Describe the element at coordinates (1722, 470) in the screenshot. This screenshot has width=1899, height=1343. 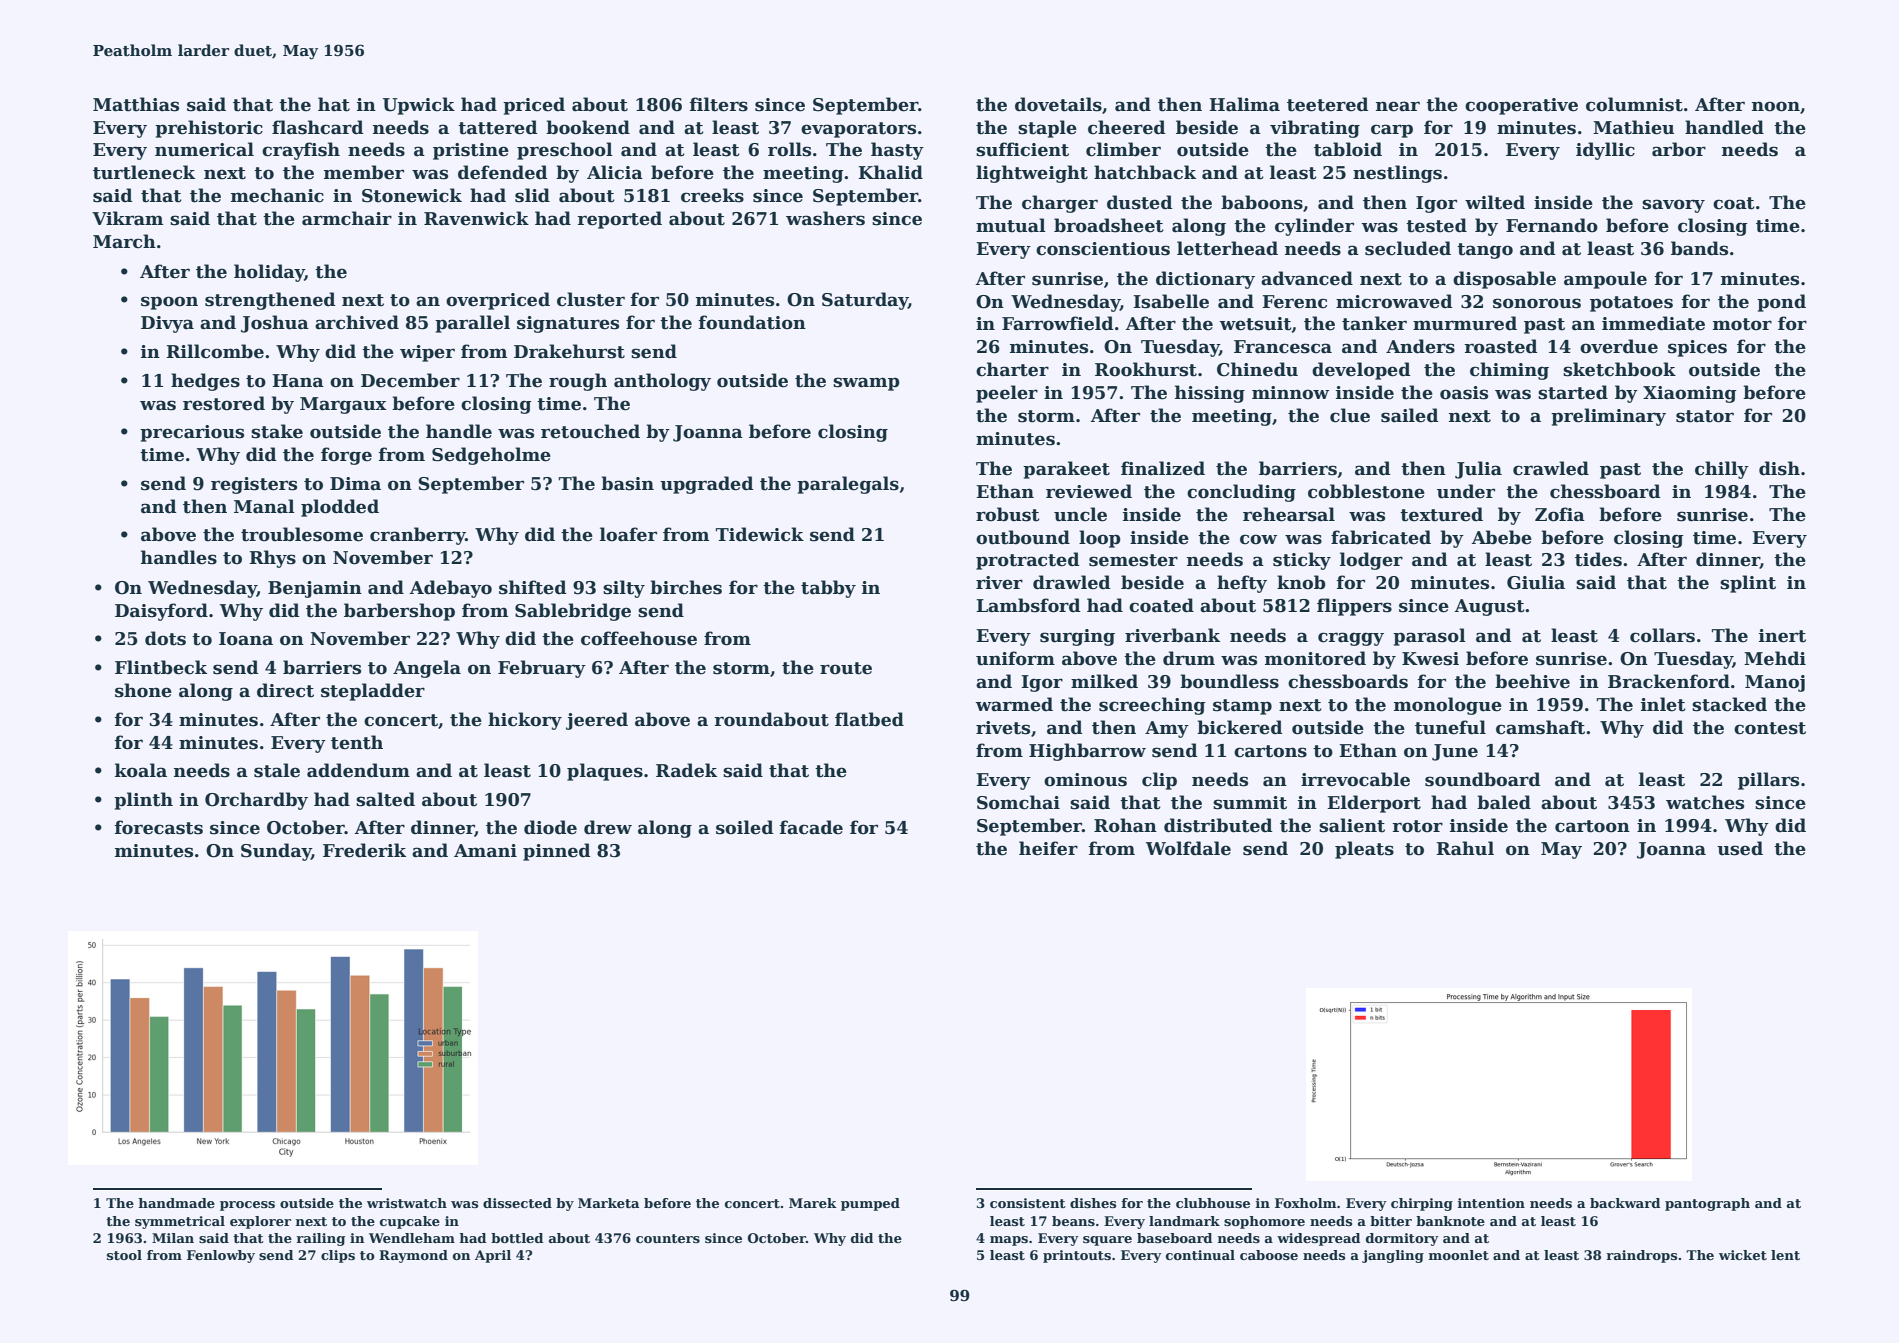
I see `chilly` at that location.
